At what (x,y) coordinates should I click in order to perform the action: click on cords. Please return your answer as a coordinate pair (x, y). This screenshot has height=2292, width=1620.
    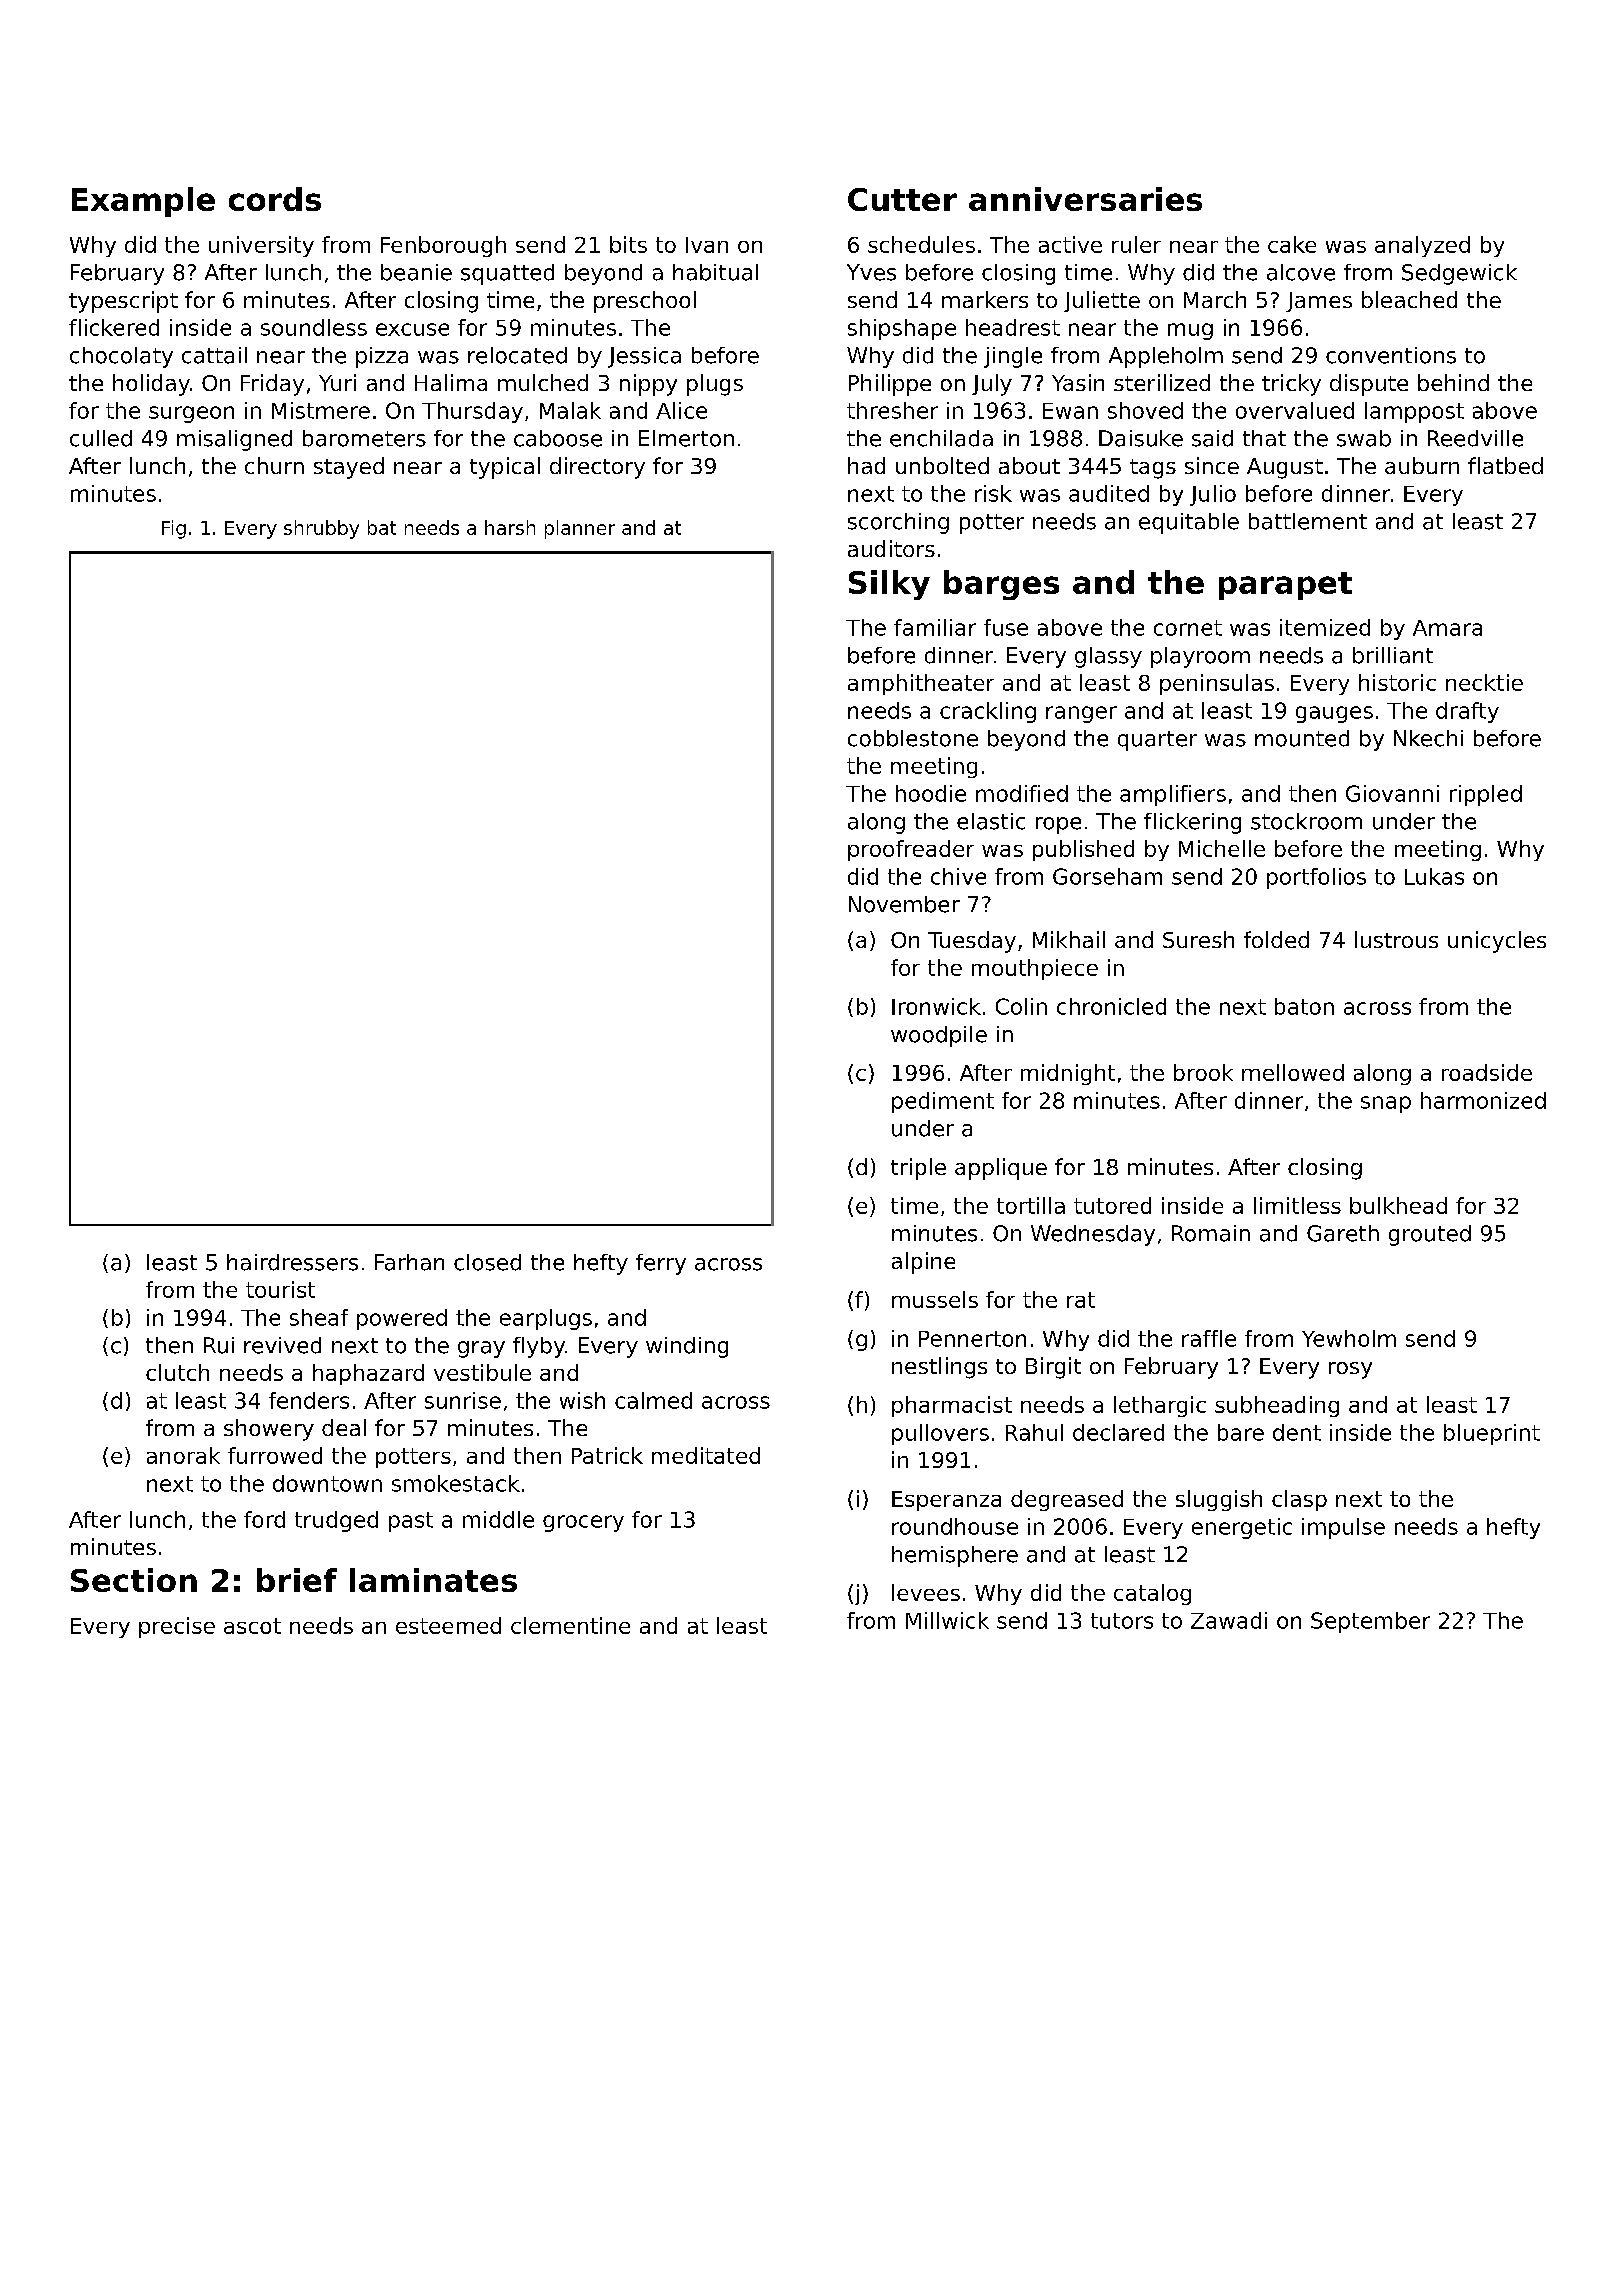
    Looking at the image, I should click on (275, 199).
